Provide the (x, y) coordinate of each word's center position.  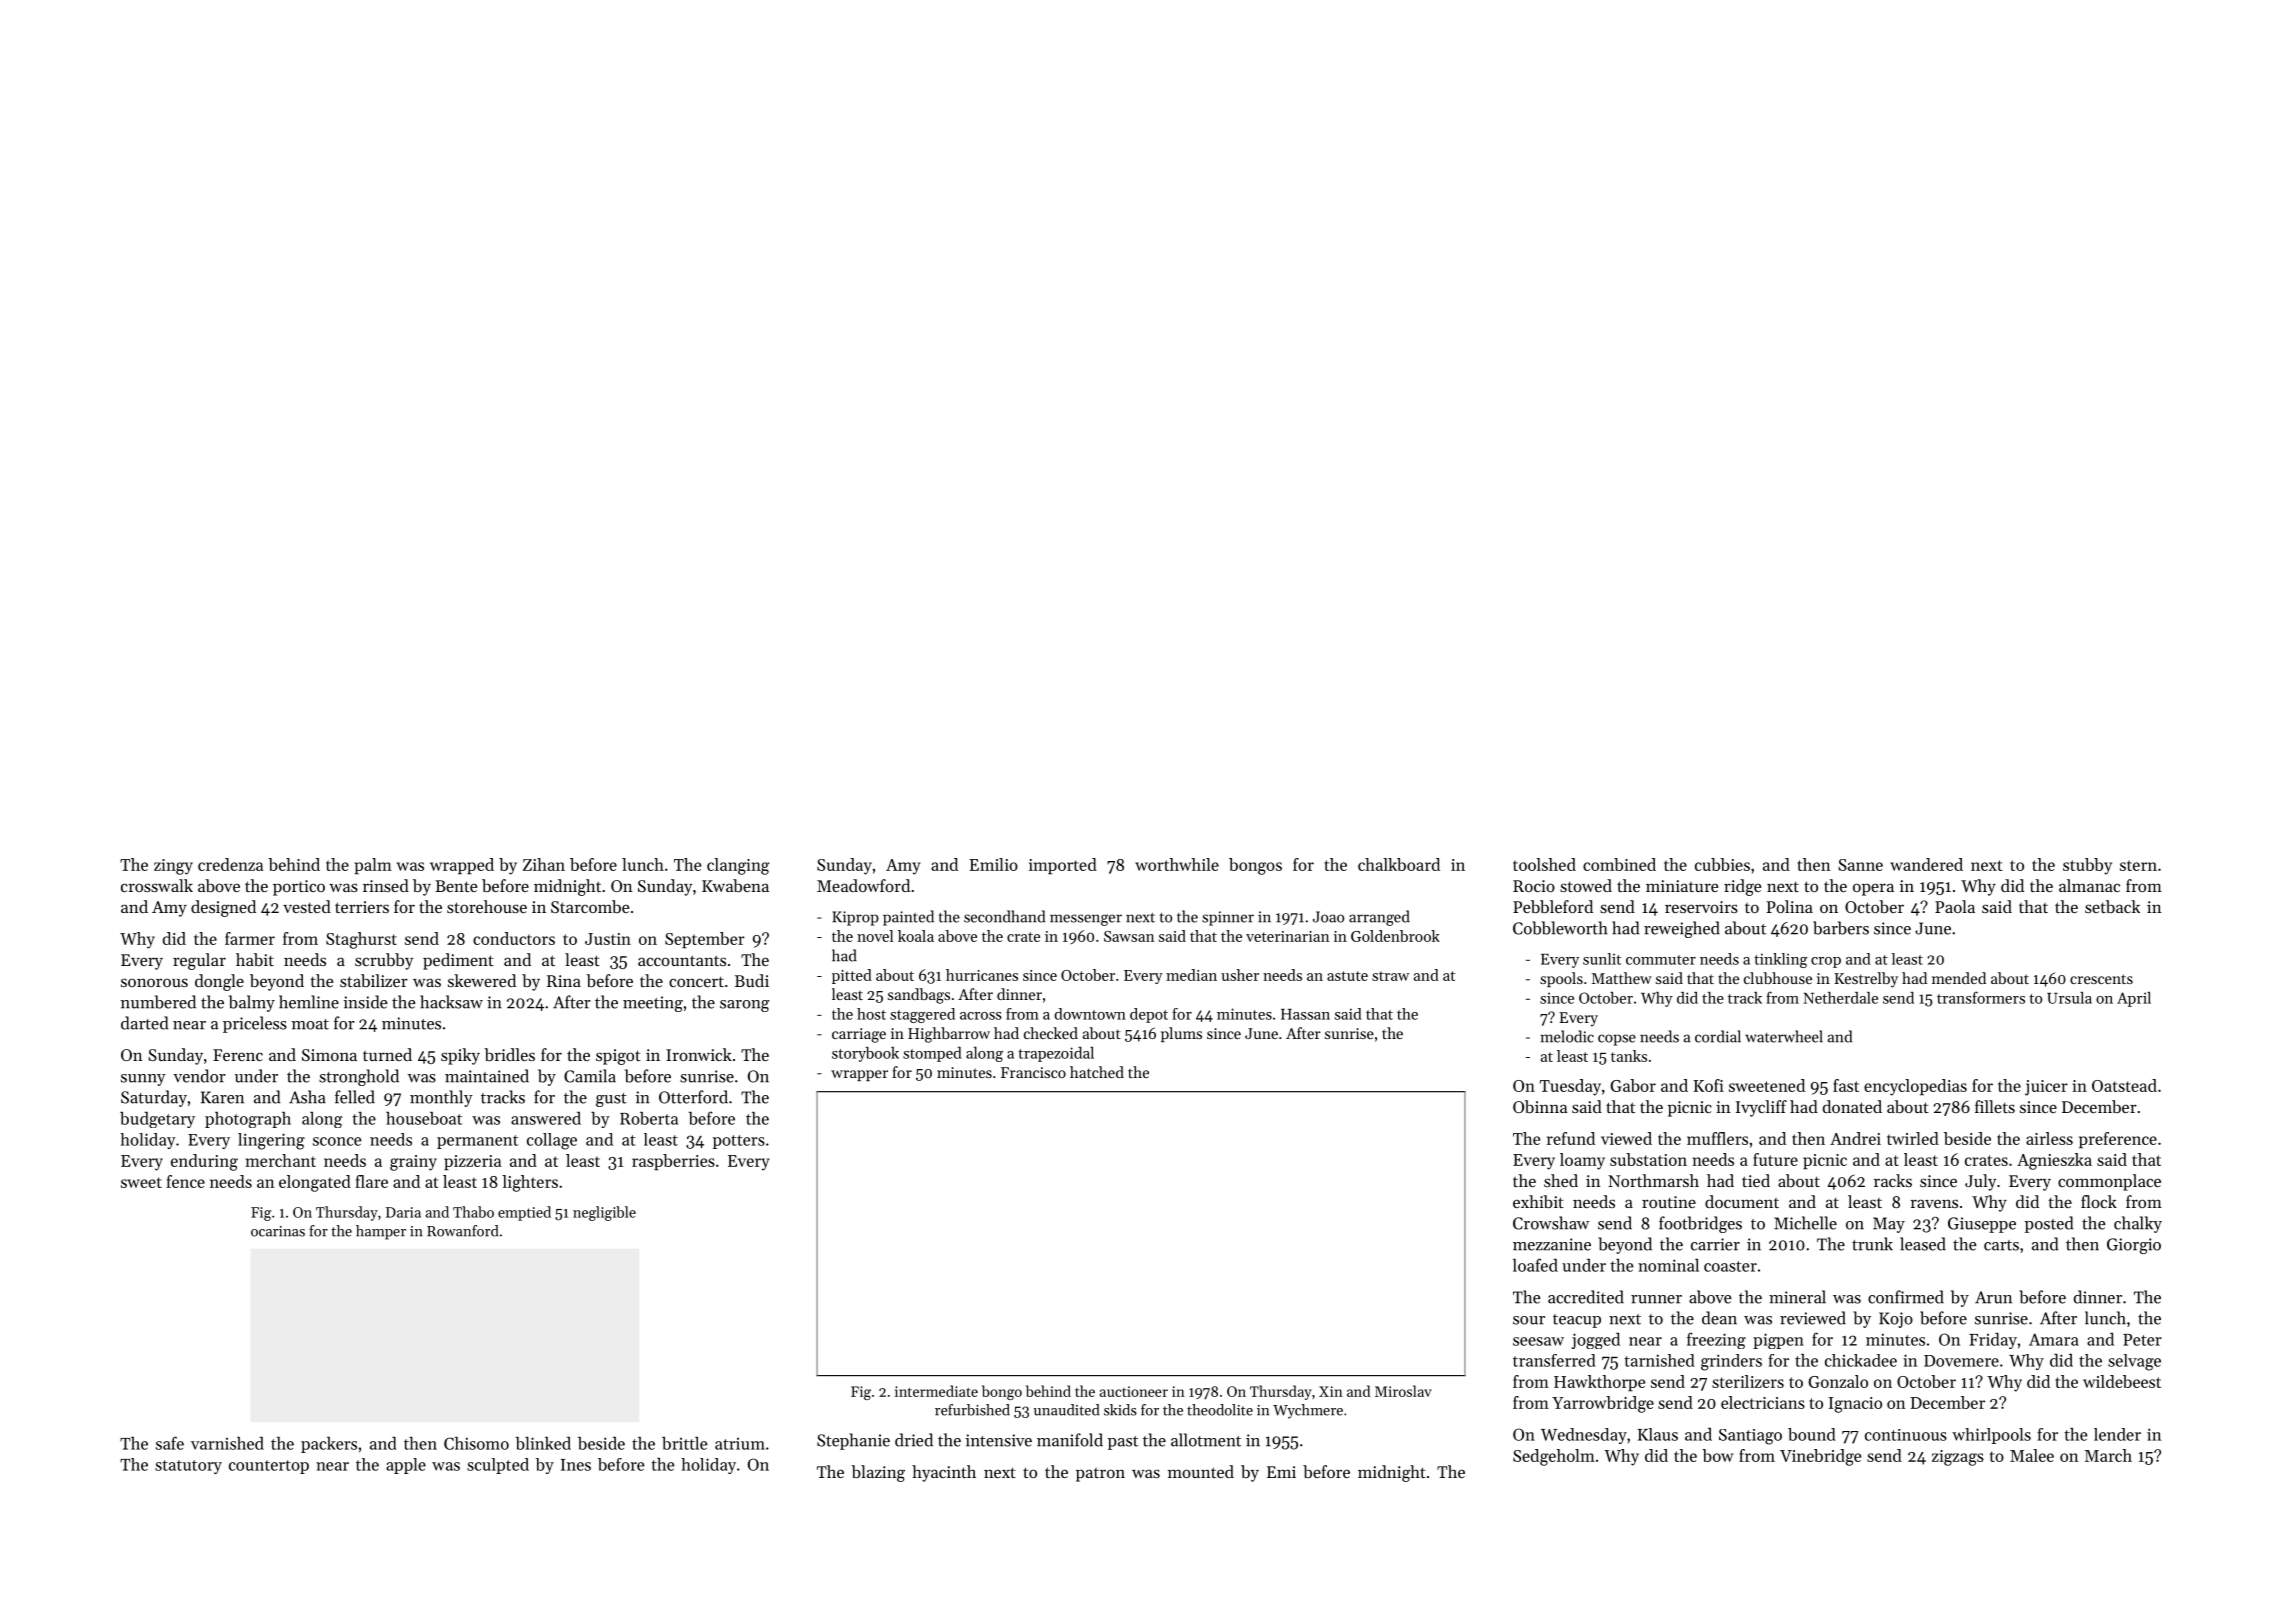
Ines (576, 1465)
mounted (1201, 1471)
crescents (2101, 979)
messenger (1086, 920)
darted (144, 1023)
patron (1100, 1475)
